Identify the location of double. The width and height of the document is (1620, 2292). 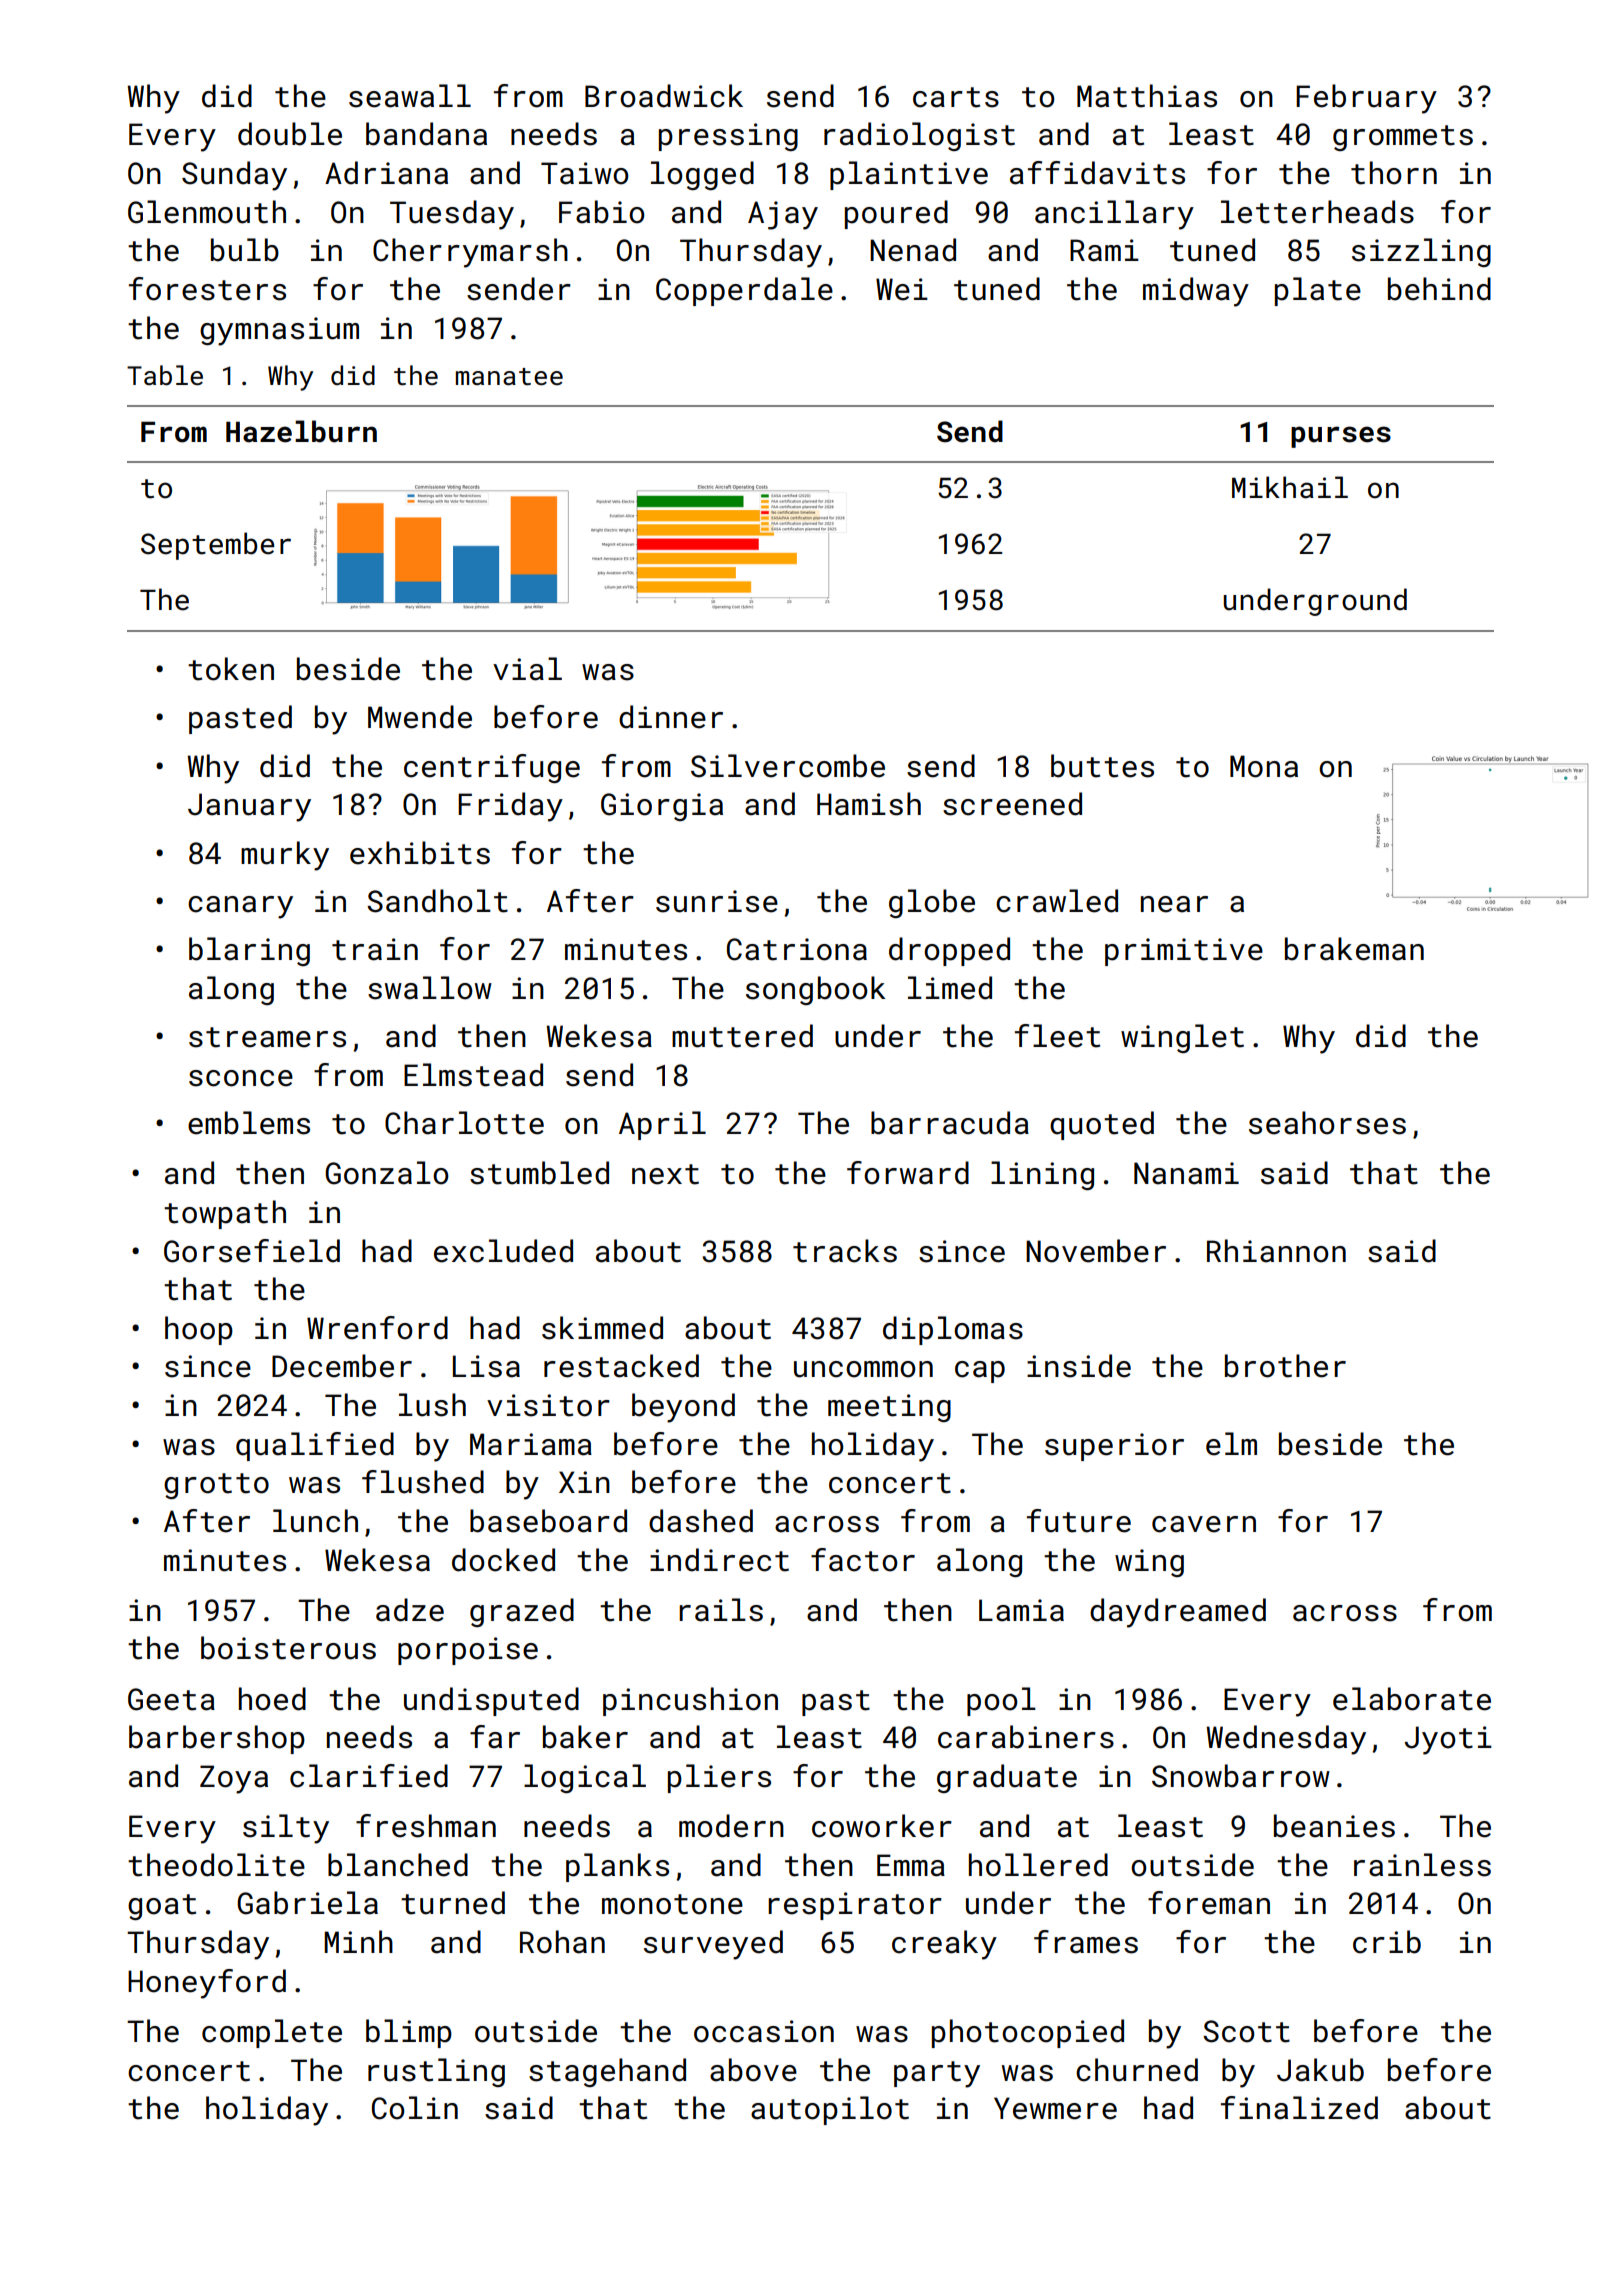
(290, 134).
